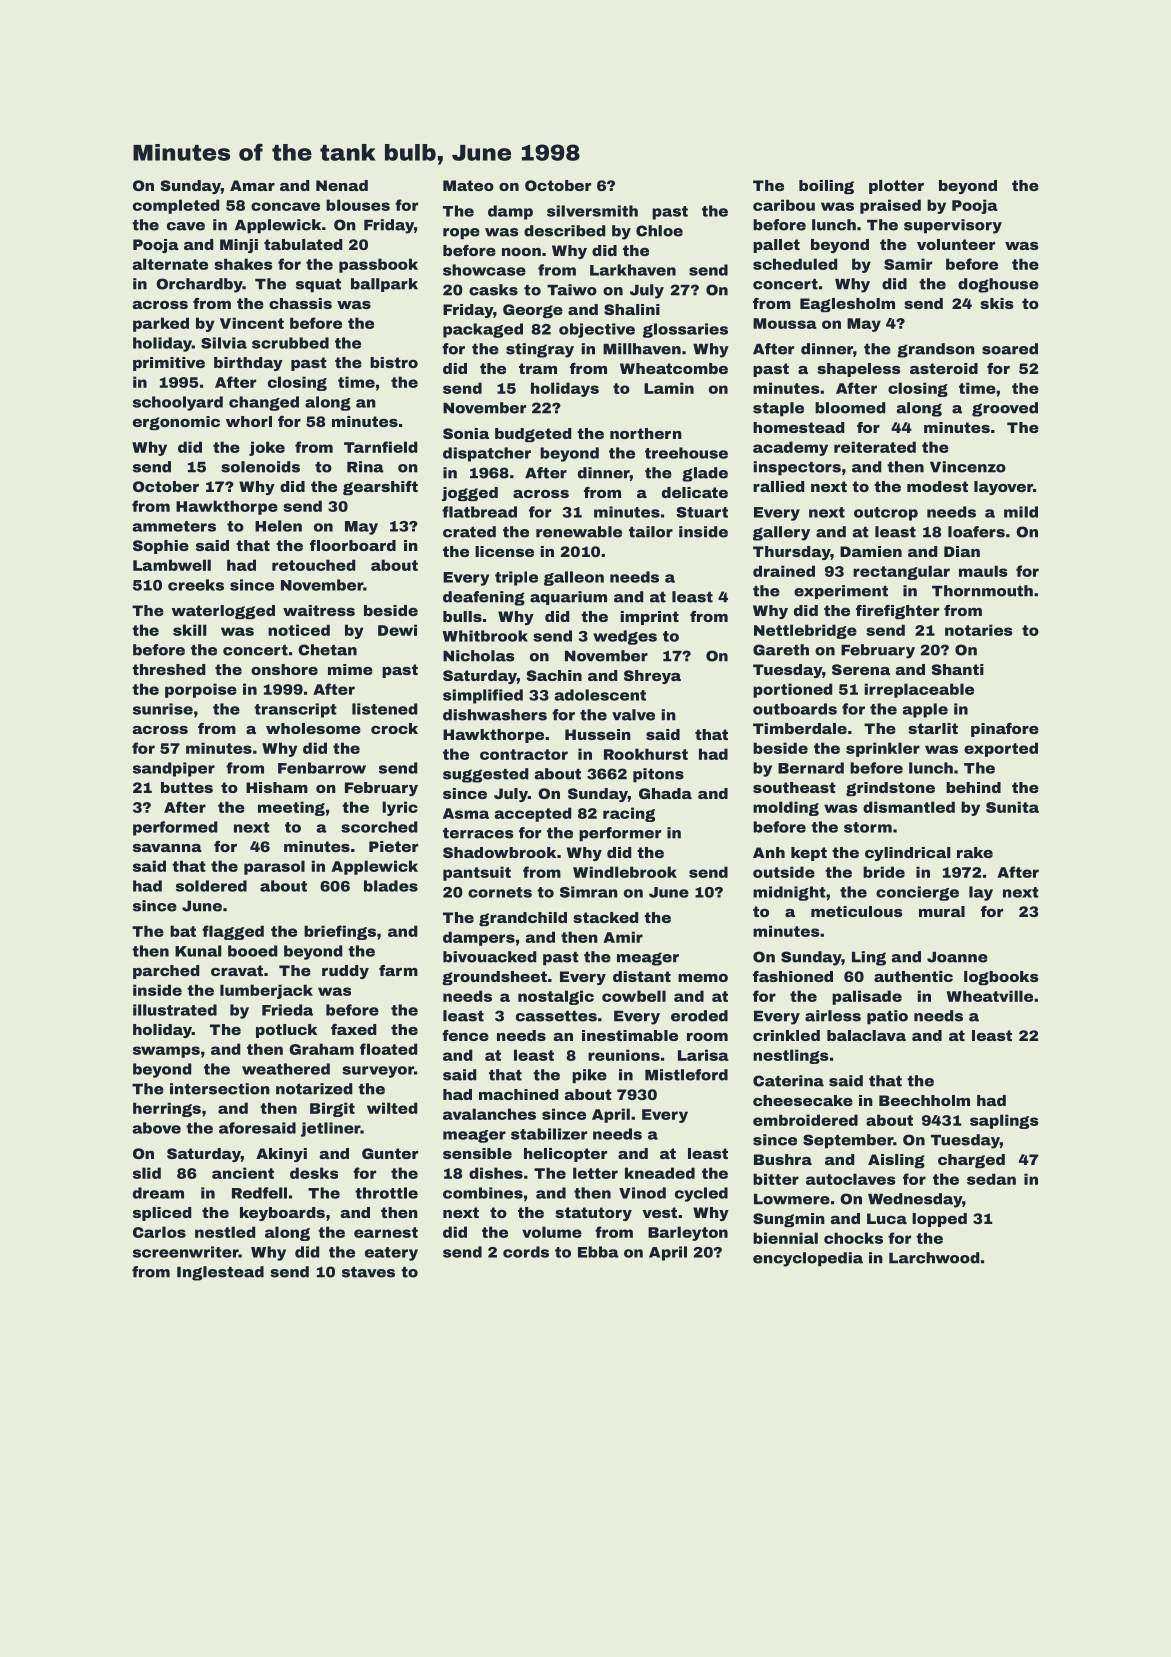  What do you see at coordinates (468, 185) in the screenshot?
I see `Mateo` at bounding box center [468, 185].
